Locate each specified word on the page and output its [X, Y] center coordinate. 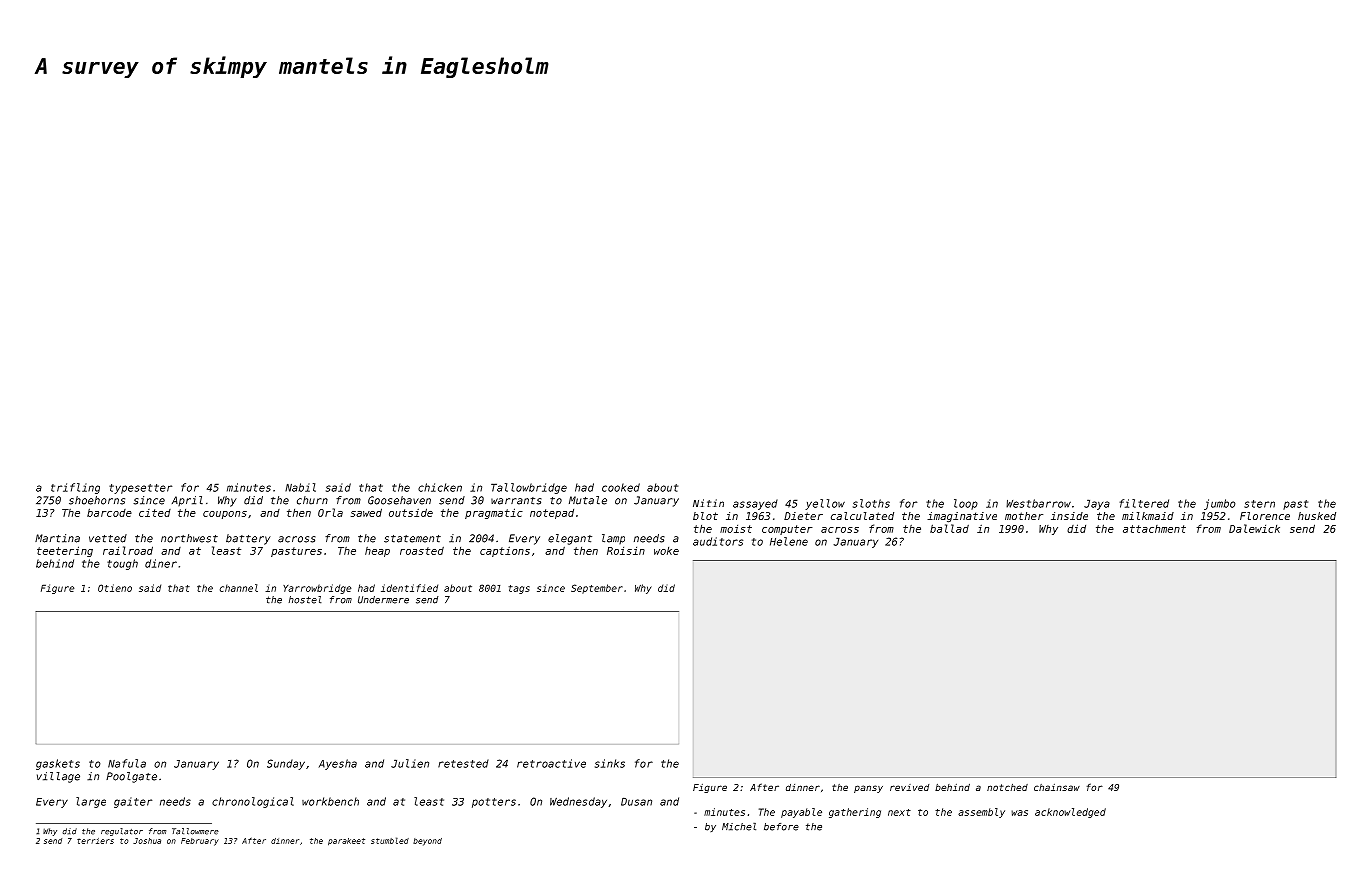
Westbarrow [1038, 503]
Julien [410, 763]
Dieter [803, 516]
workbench [330, 801]
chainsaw [1057, 787]
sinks [610, 763]
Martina [57, 538]
